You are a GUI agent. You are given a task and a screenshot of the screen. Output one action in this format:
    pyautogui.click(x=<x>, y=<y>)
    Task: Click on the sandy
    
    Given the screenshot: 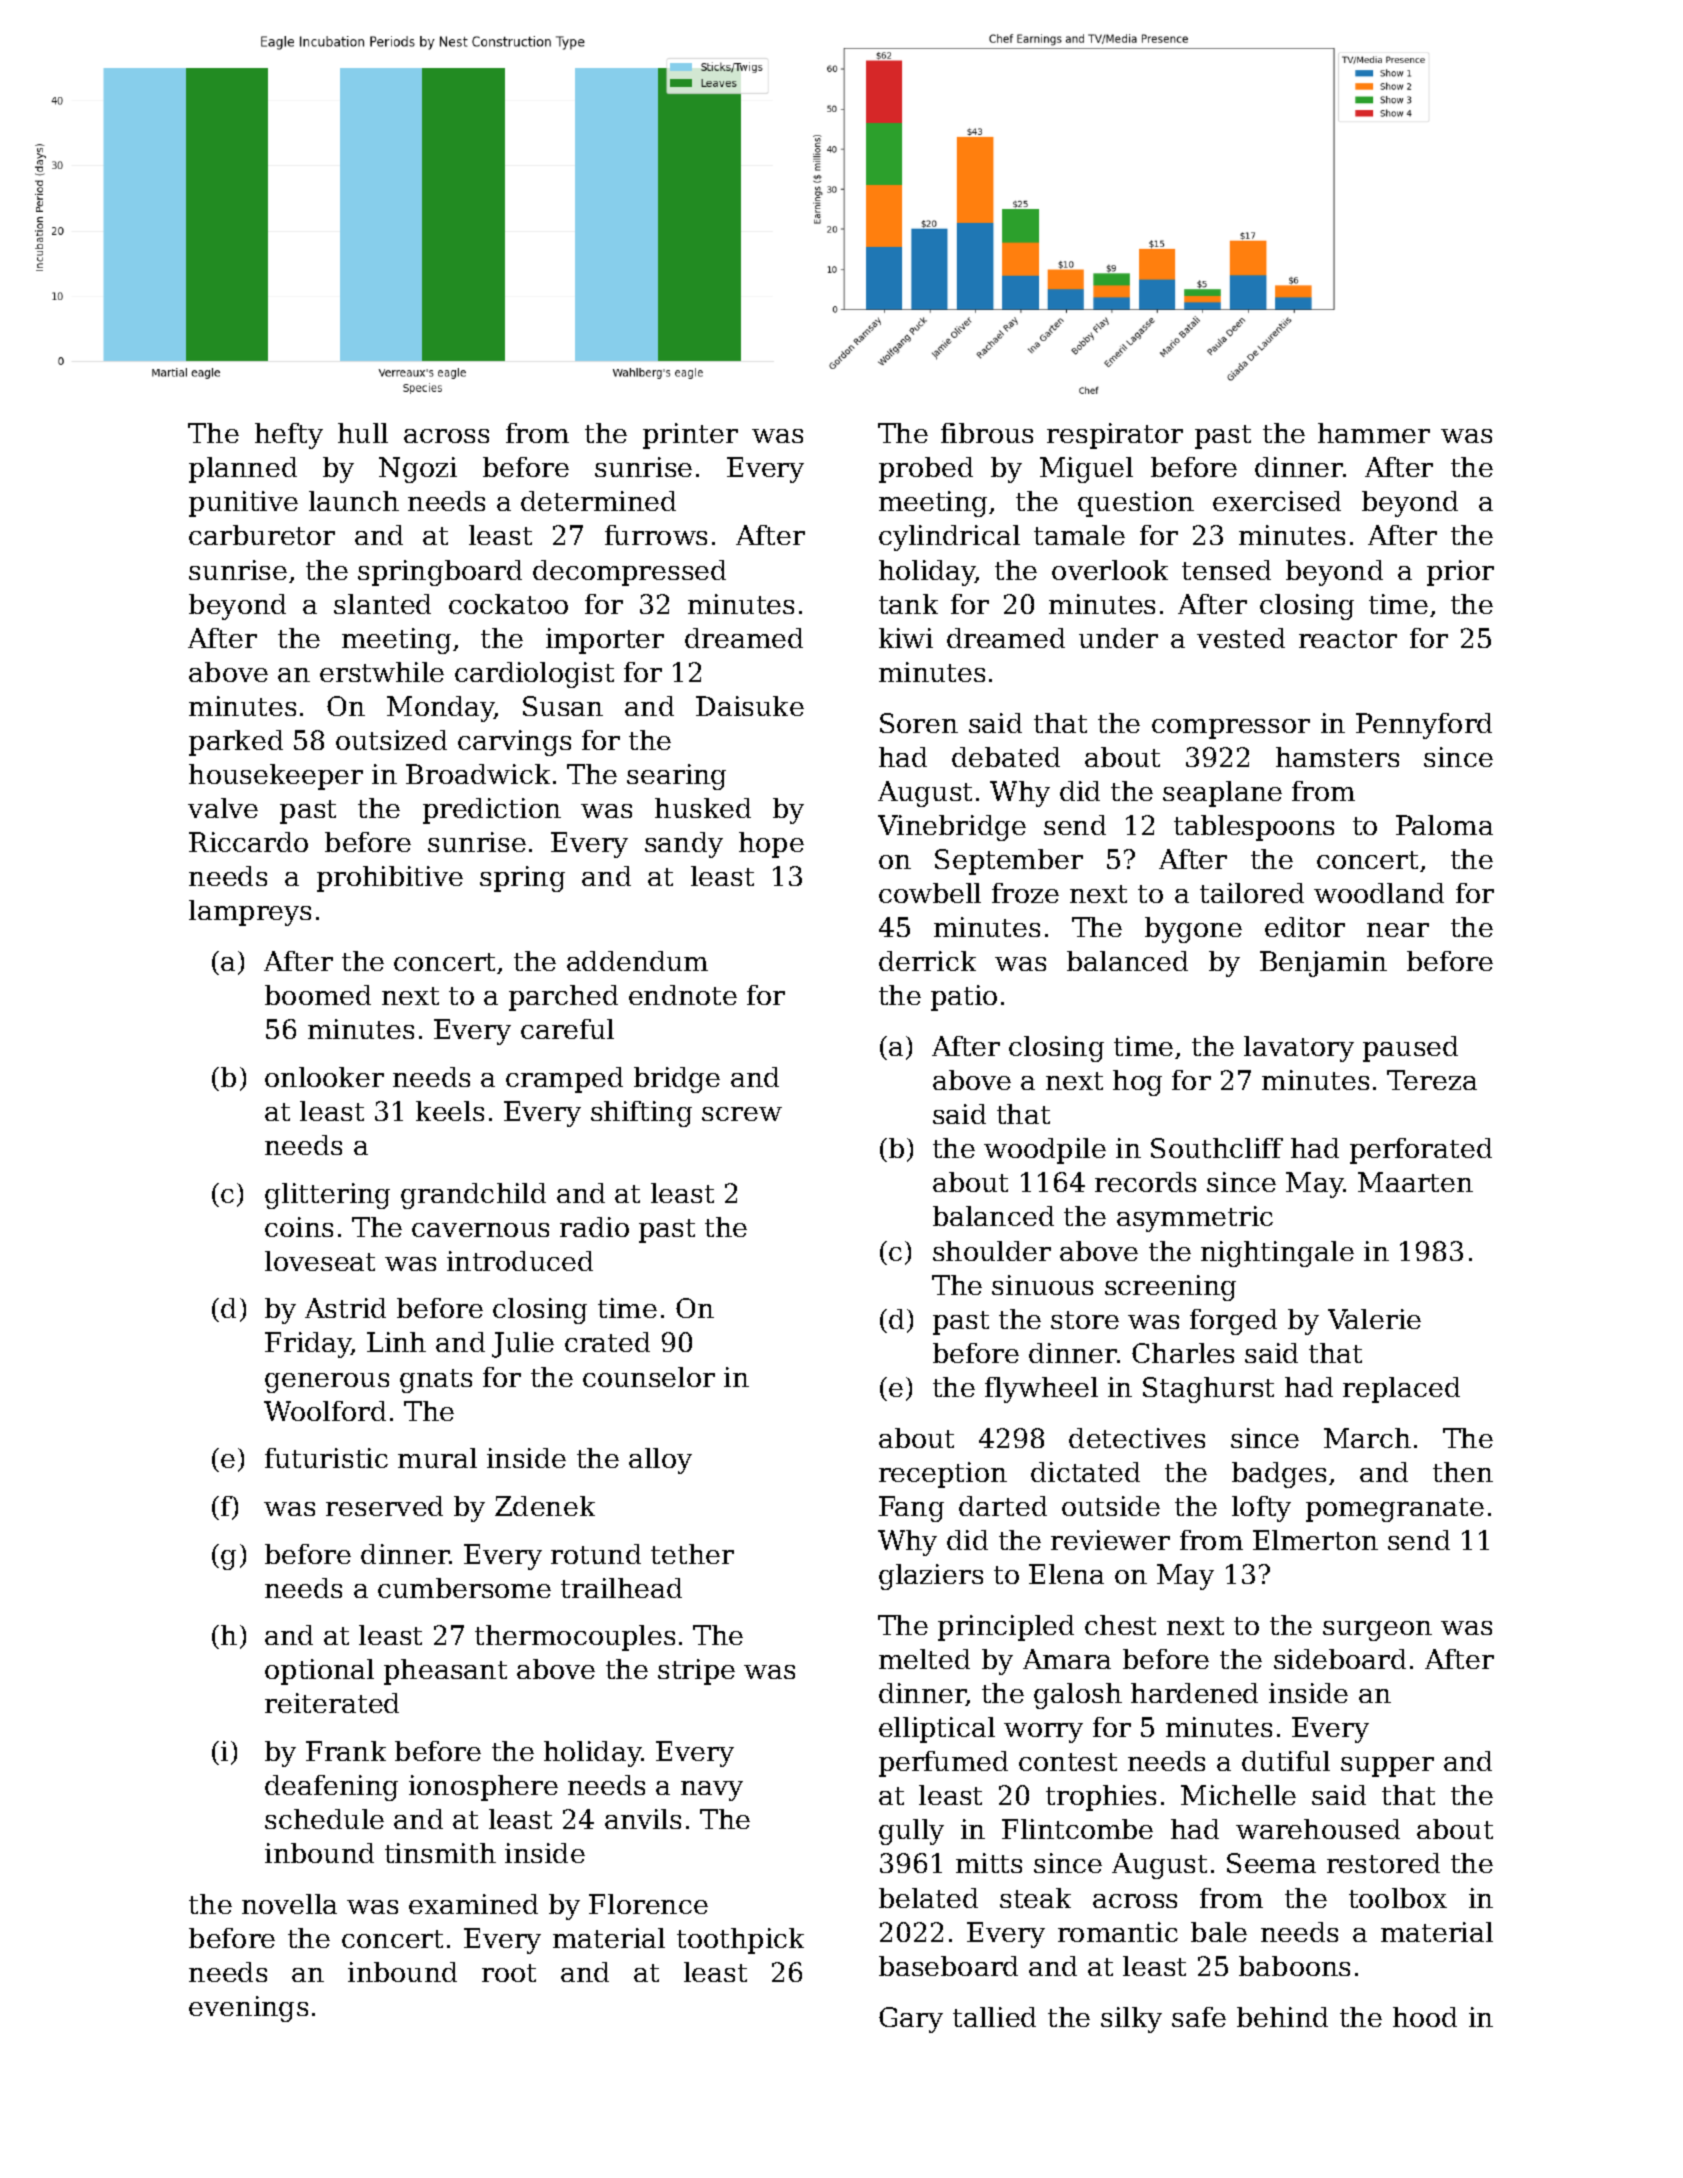 What is the action you would take?
    pyautogui.click(x=684, y=845)
